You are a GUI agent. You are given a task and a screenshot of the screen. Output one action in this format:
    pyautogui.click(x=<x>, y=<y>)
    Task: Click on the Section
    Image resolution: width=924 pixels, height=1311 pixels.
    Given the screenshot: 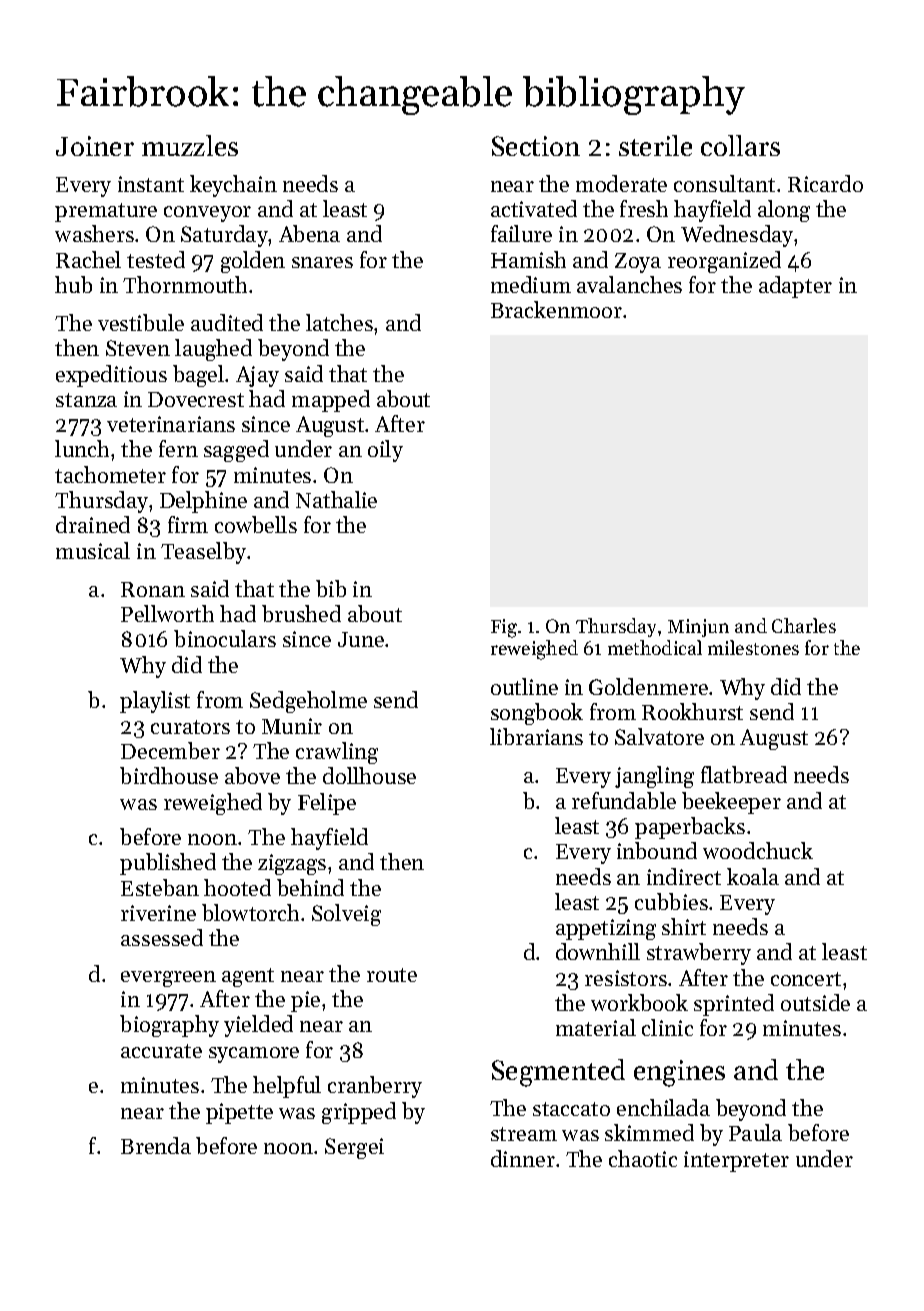 What is the action you would take?
    pyautogui.click(x=536, y=146)
